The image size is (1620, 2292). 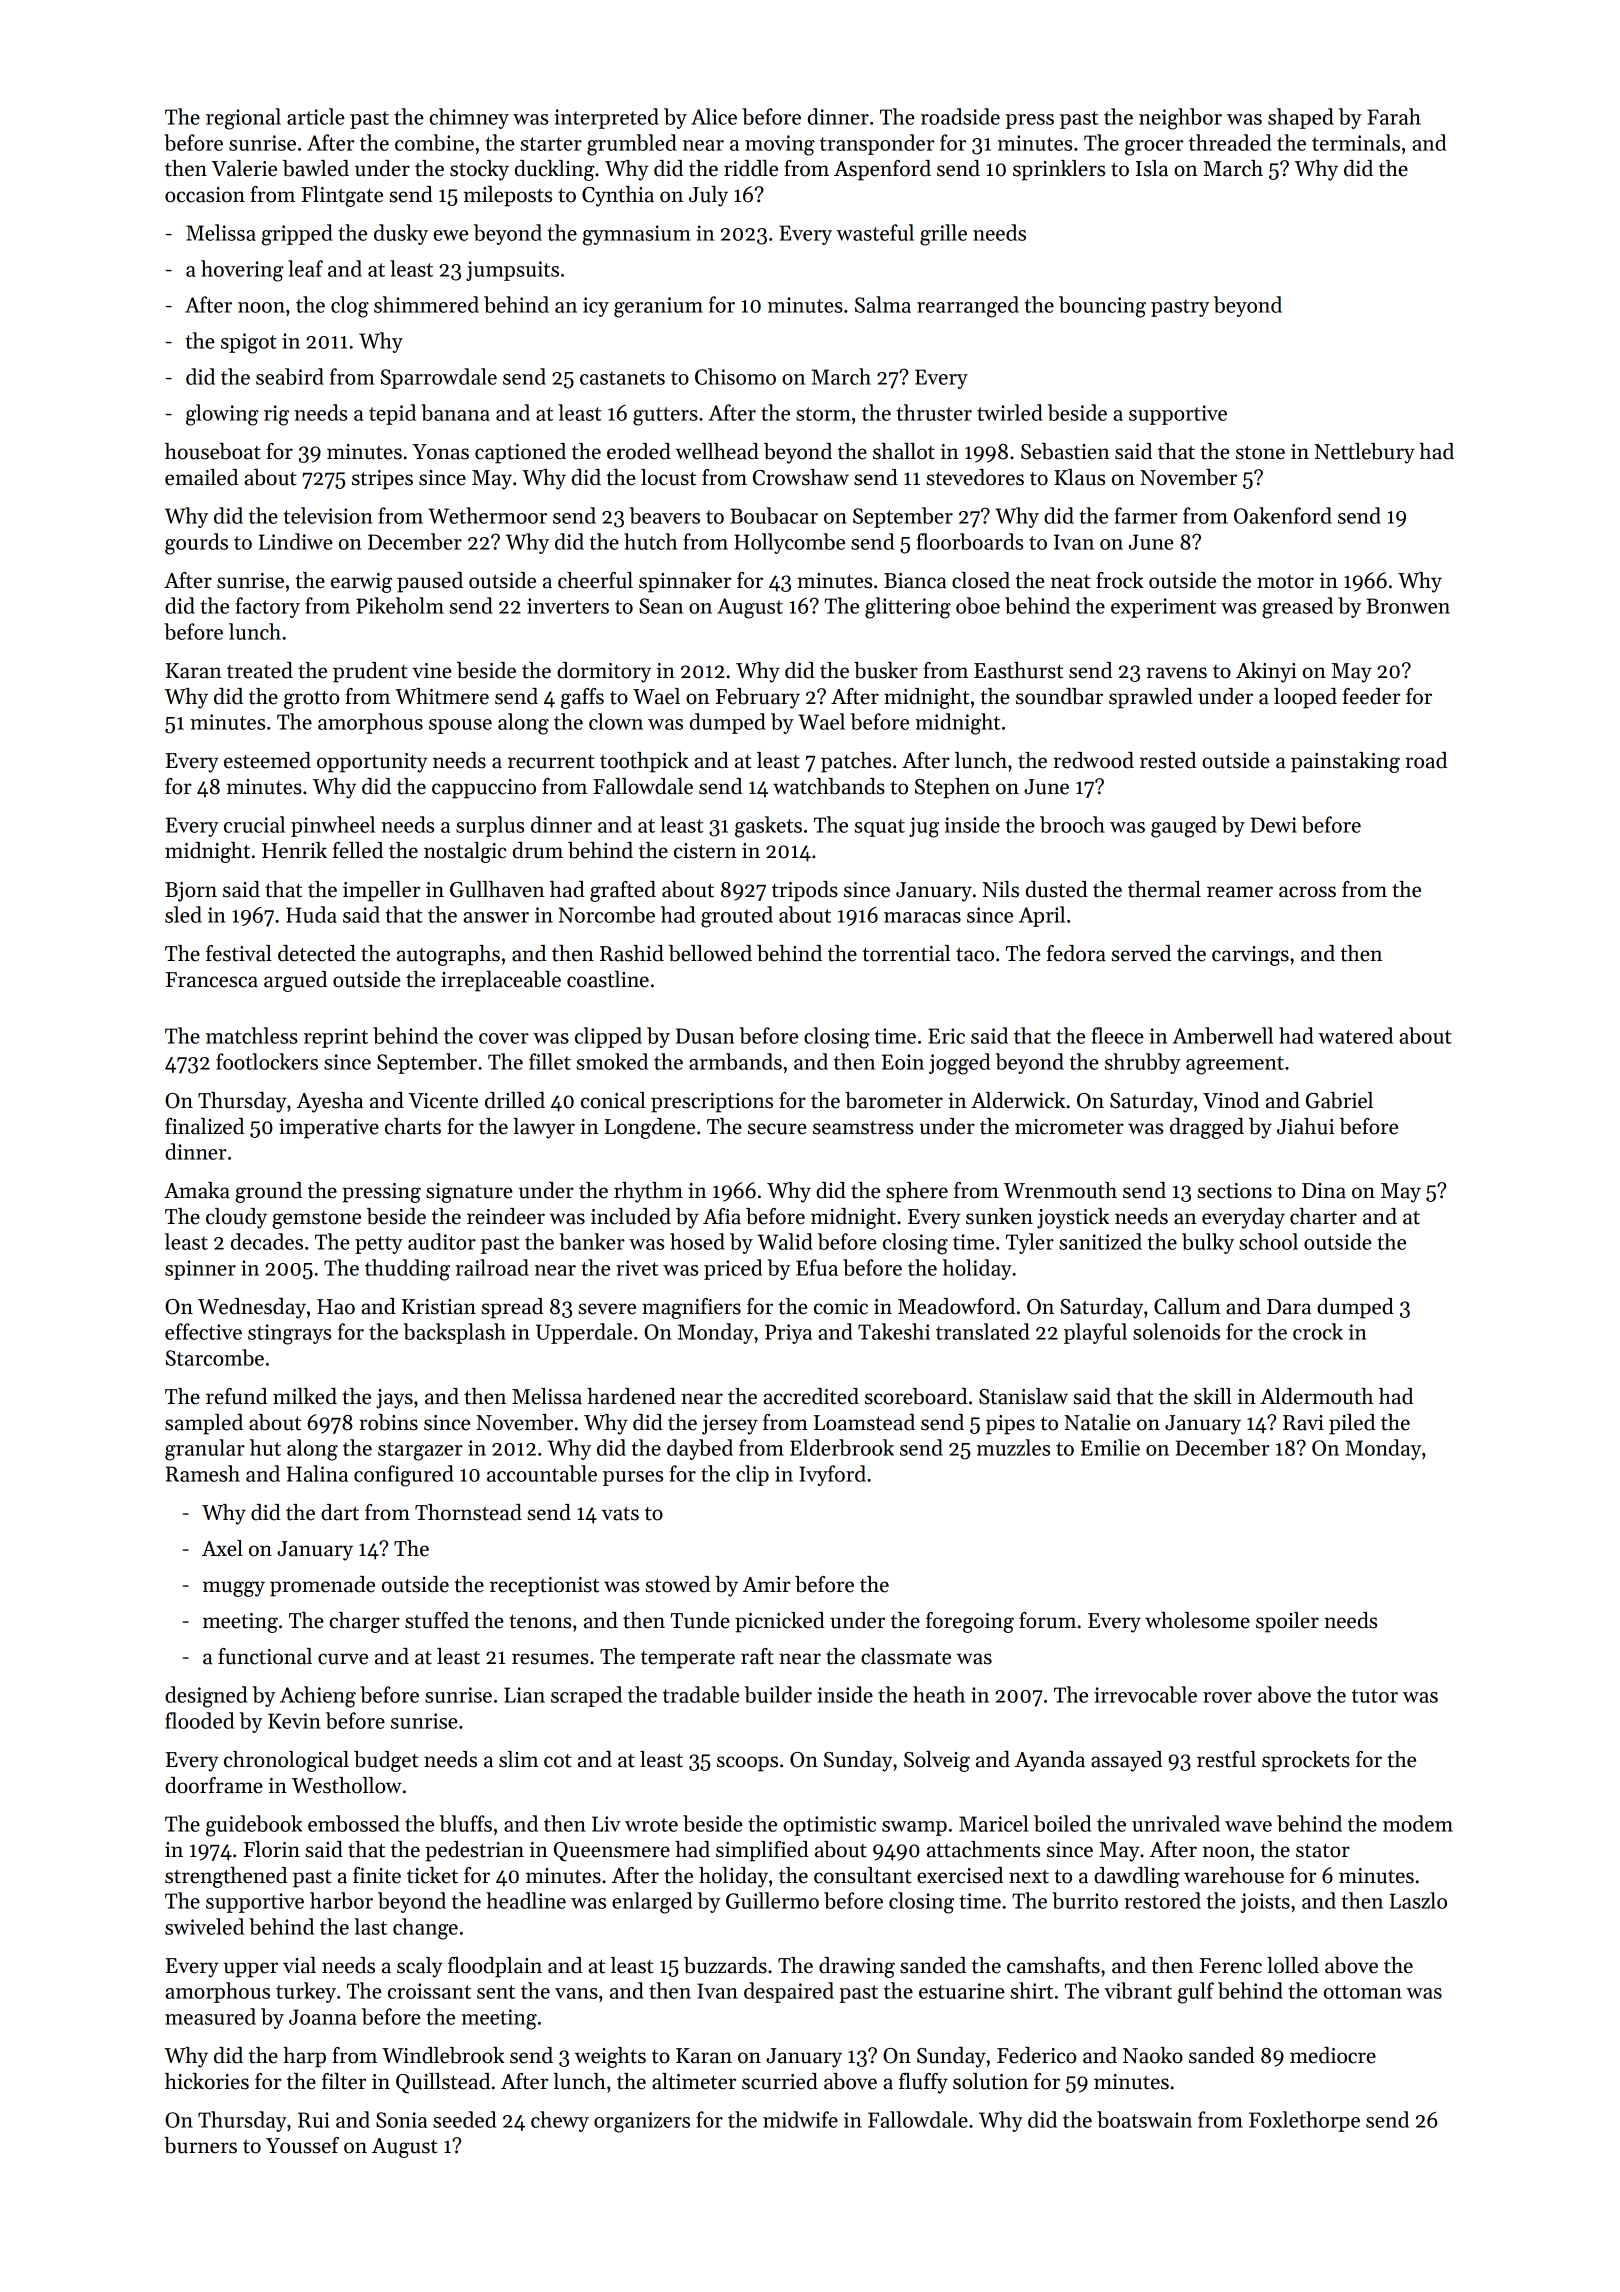 I want to click on toothpick, so click(x=644, y=762).
